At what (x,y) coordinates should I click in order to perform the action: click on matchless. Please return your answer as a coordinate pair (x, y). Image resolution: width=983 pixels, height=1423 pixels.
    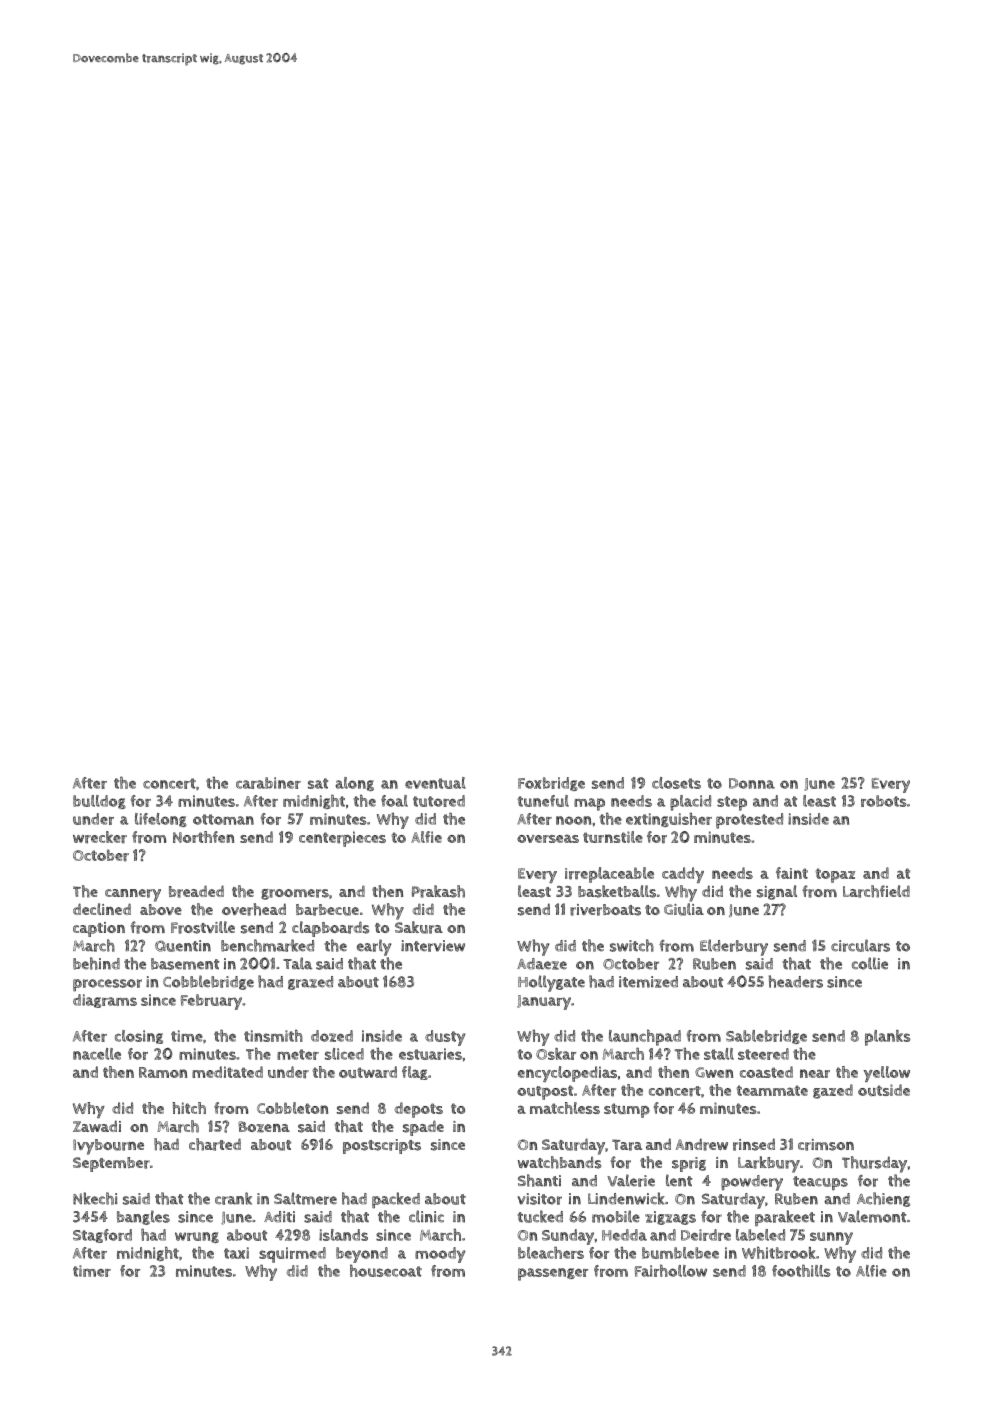
    Looking at the image, I should click on (565, 1108).
